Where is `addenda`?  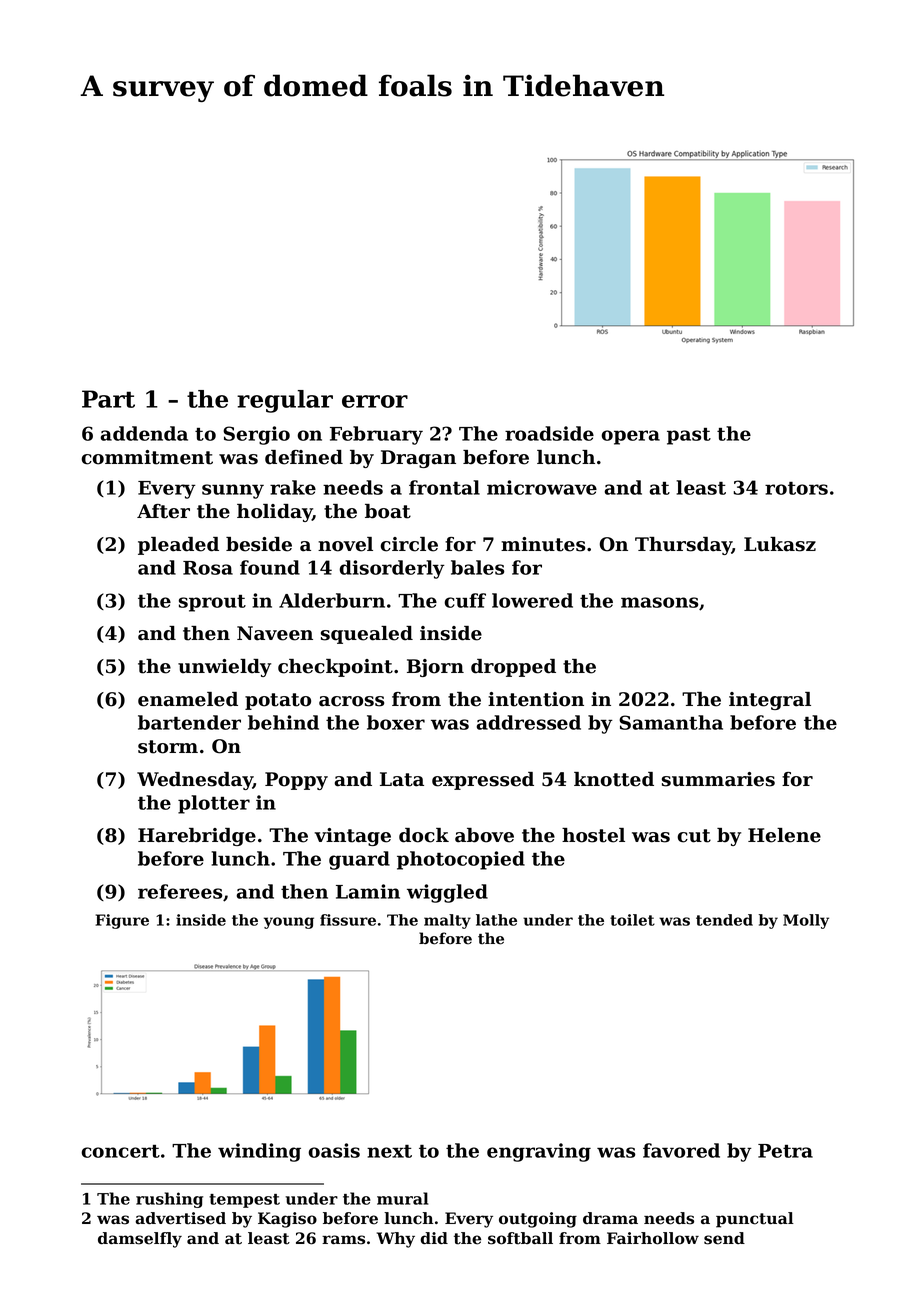
addenda is located at coordinates (144, 433).
